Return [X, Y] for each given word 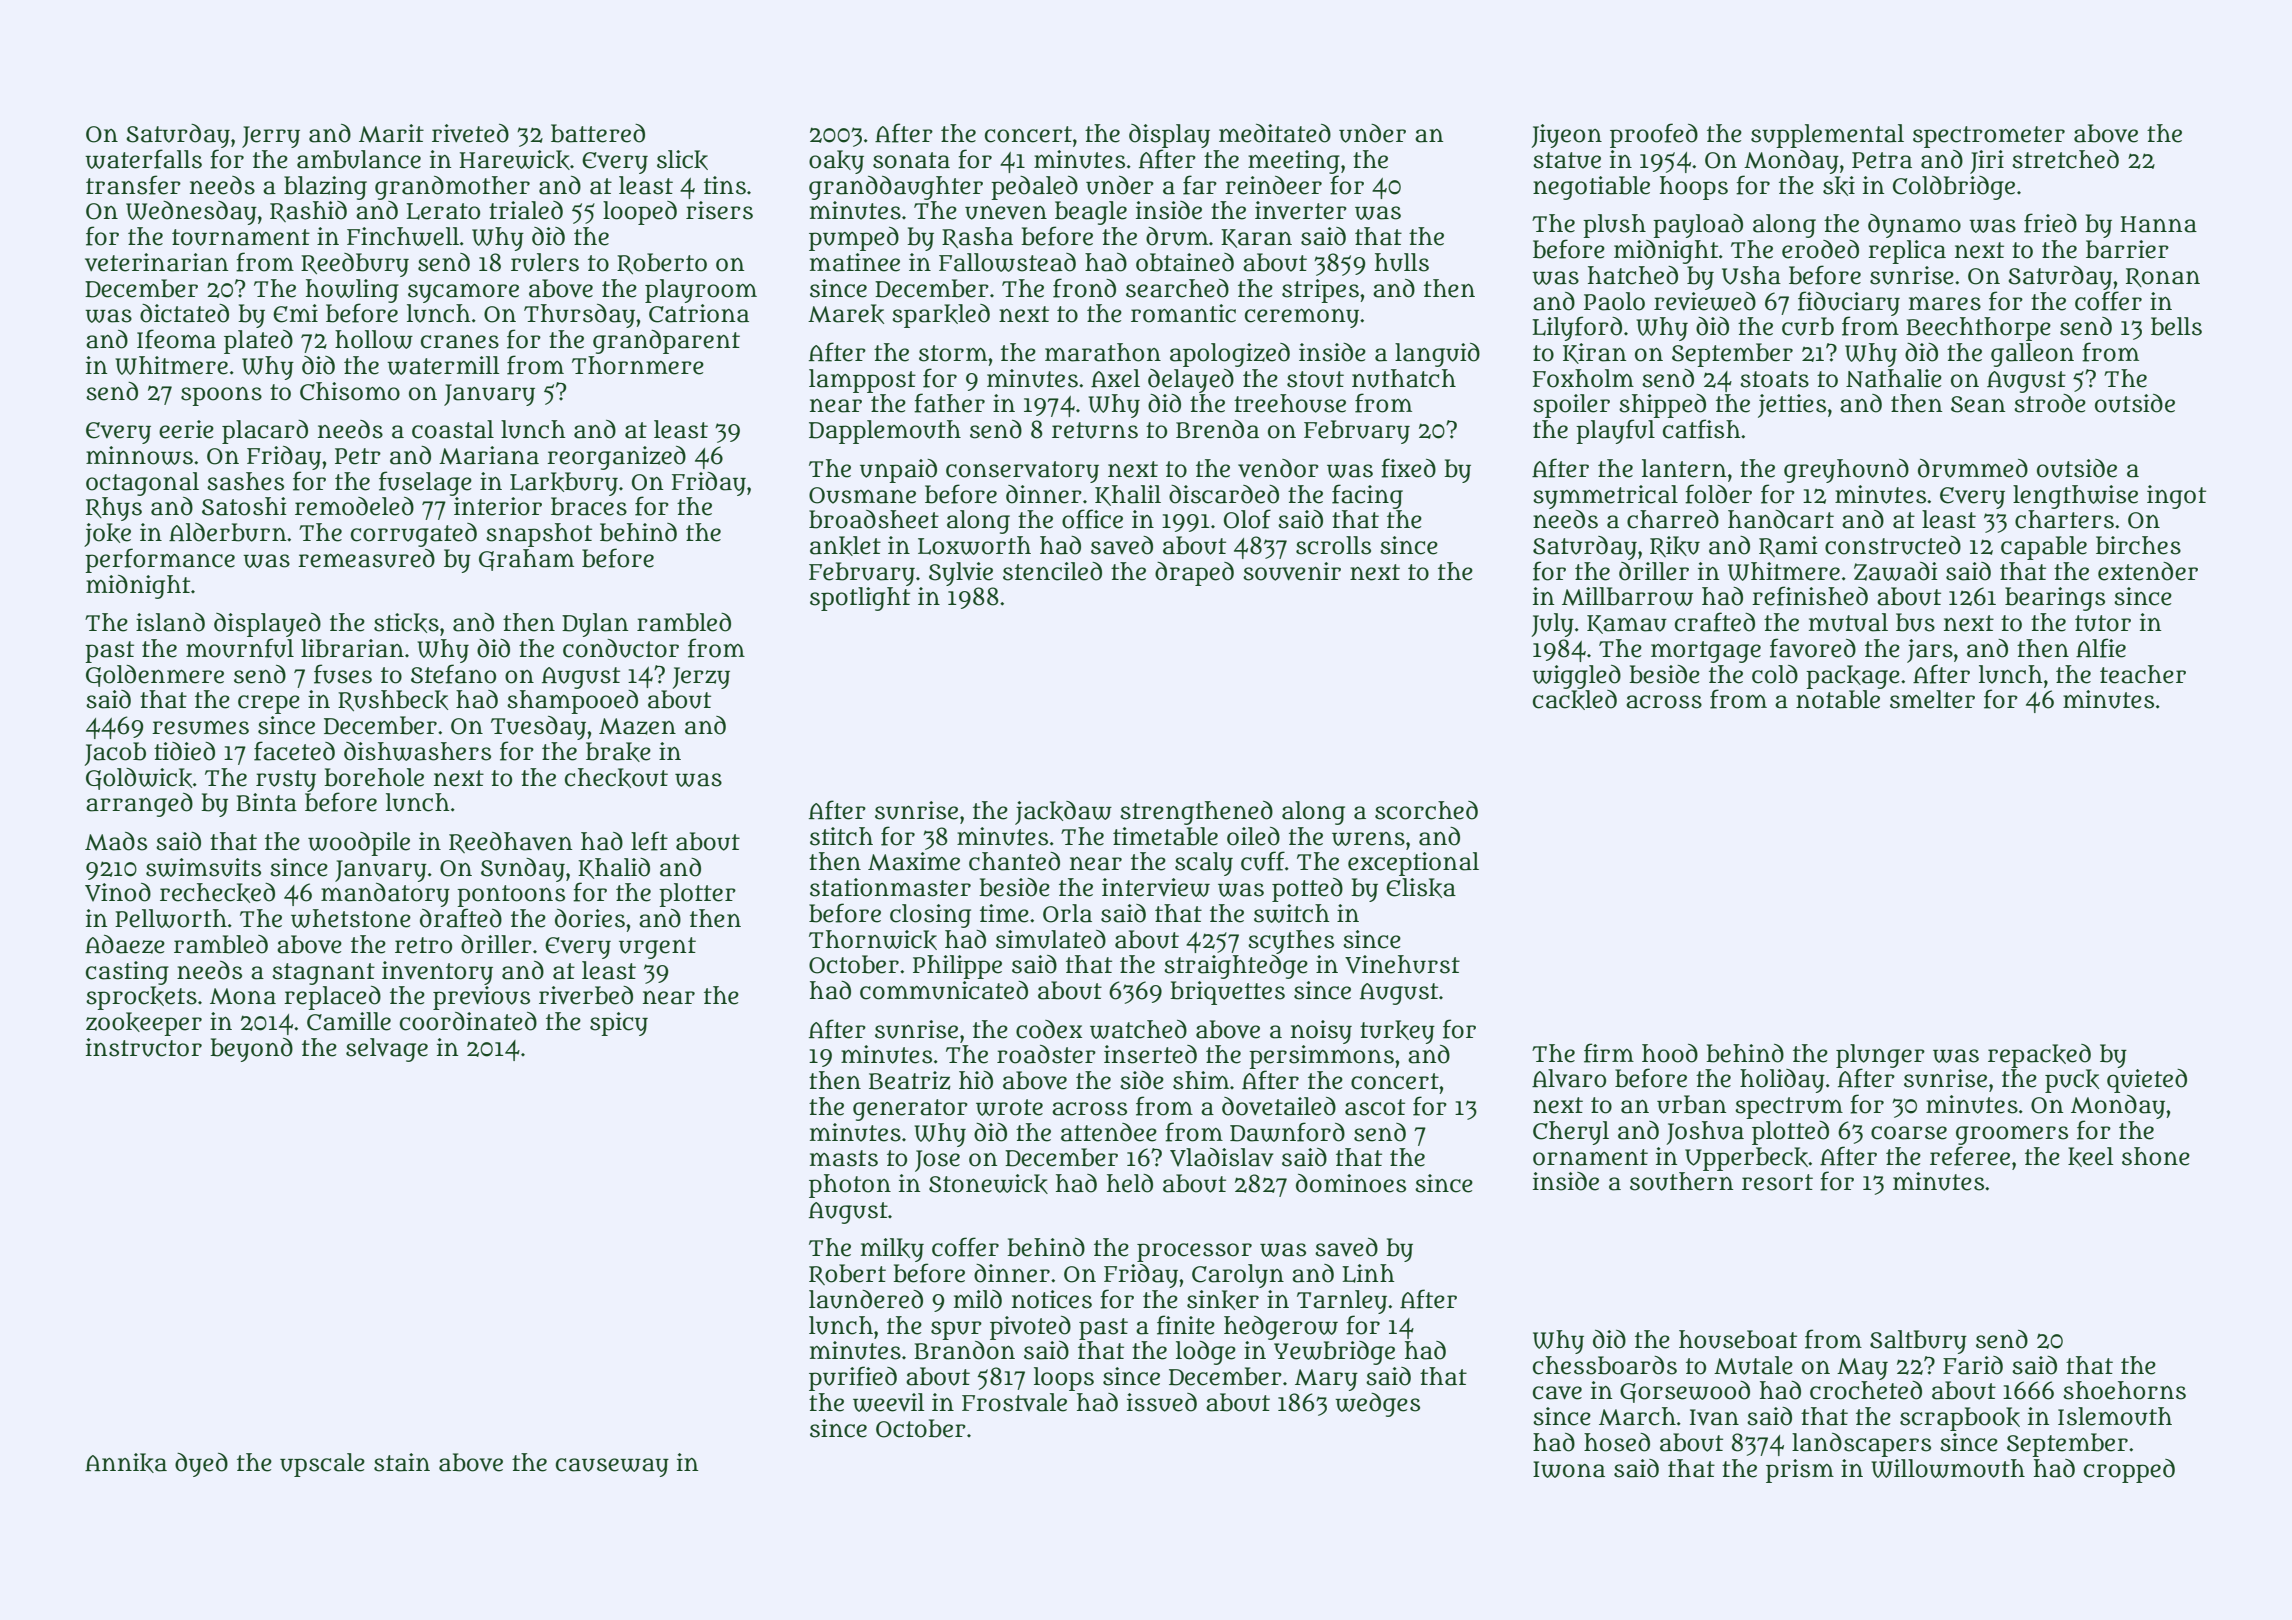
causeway [612, 1467]
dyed [201, 1465]
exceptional [1413, 864]
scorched [1426, 810]
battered [598, 133]
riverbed [586, 995]
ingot [2176, 497]
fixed [1408, 468]
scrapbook [1960, 1419]
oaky [836, 162]
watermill [443, 365]
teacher [2143, 674]
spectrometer [1989, 137]
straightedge [1236, 967]
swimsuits [203, 867]
